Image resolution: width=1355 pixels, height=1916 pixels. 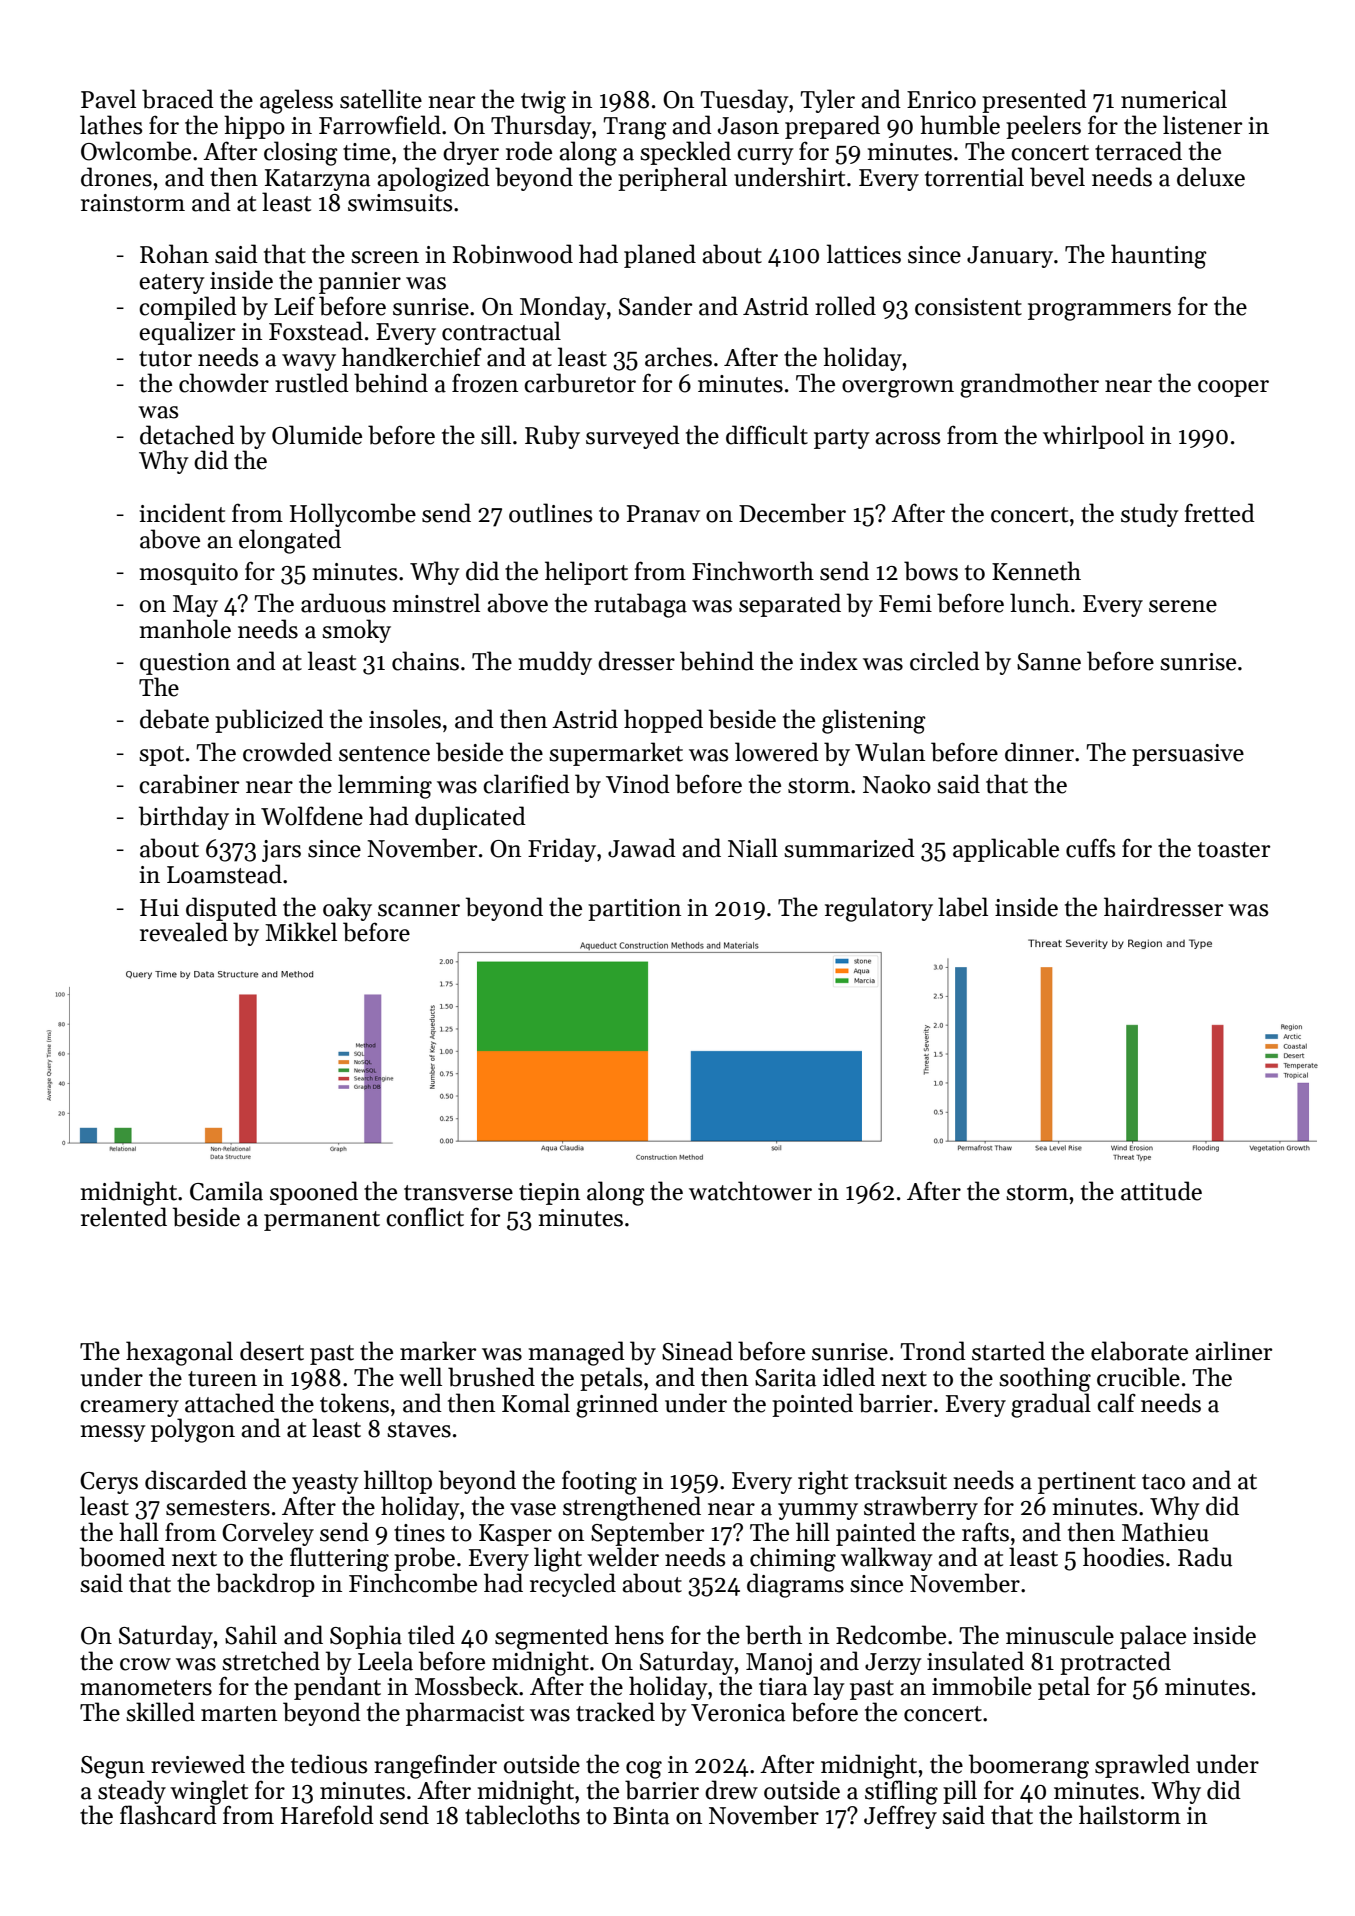 I want to click on Mikkel, so click(x=301, y=932).
